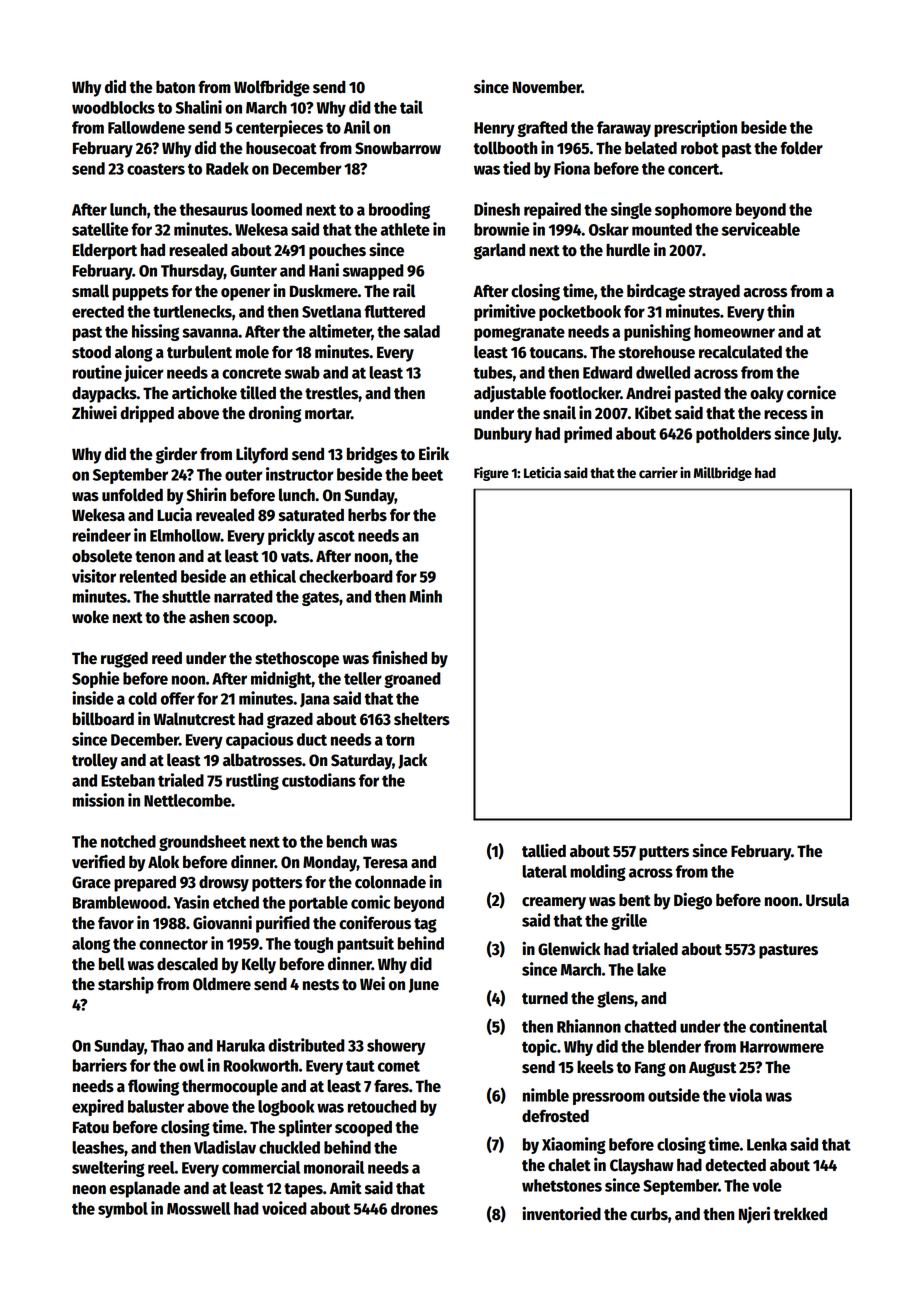 This screenshot has width=924, height=1308. I want to click on outer, so click(244, 475).
